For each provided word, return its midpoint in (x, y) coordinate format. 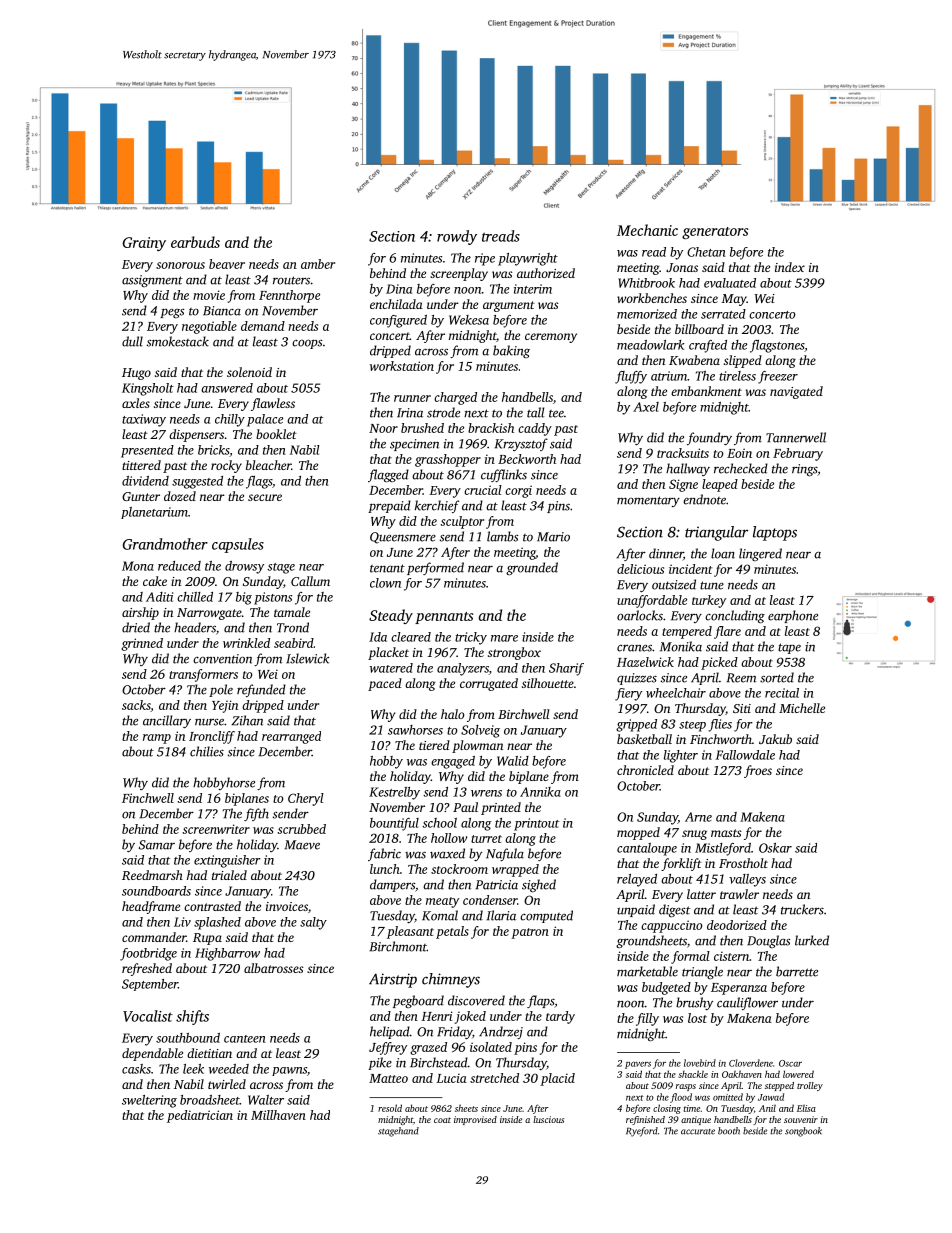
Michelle (802, 708)
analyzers (463, 669)
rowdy (457, 237)
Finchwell (148, 798)
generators (715, 233)
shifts (192, 1017)
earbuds (195, 242)
